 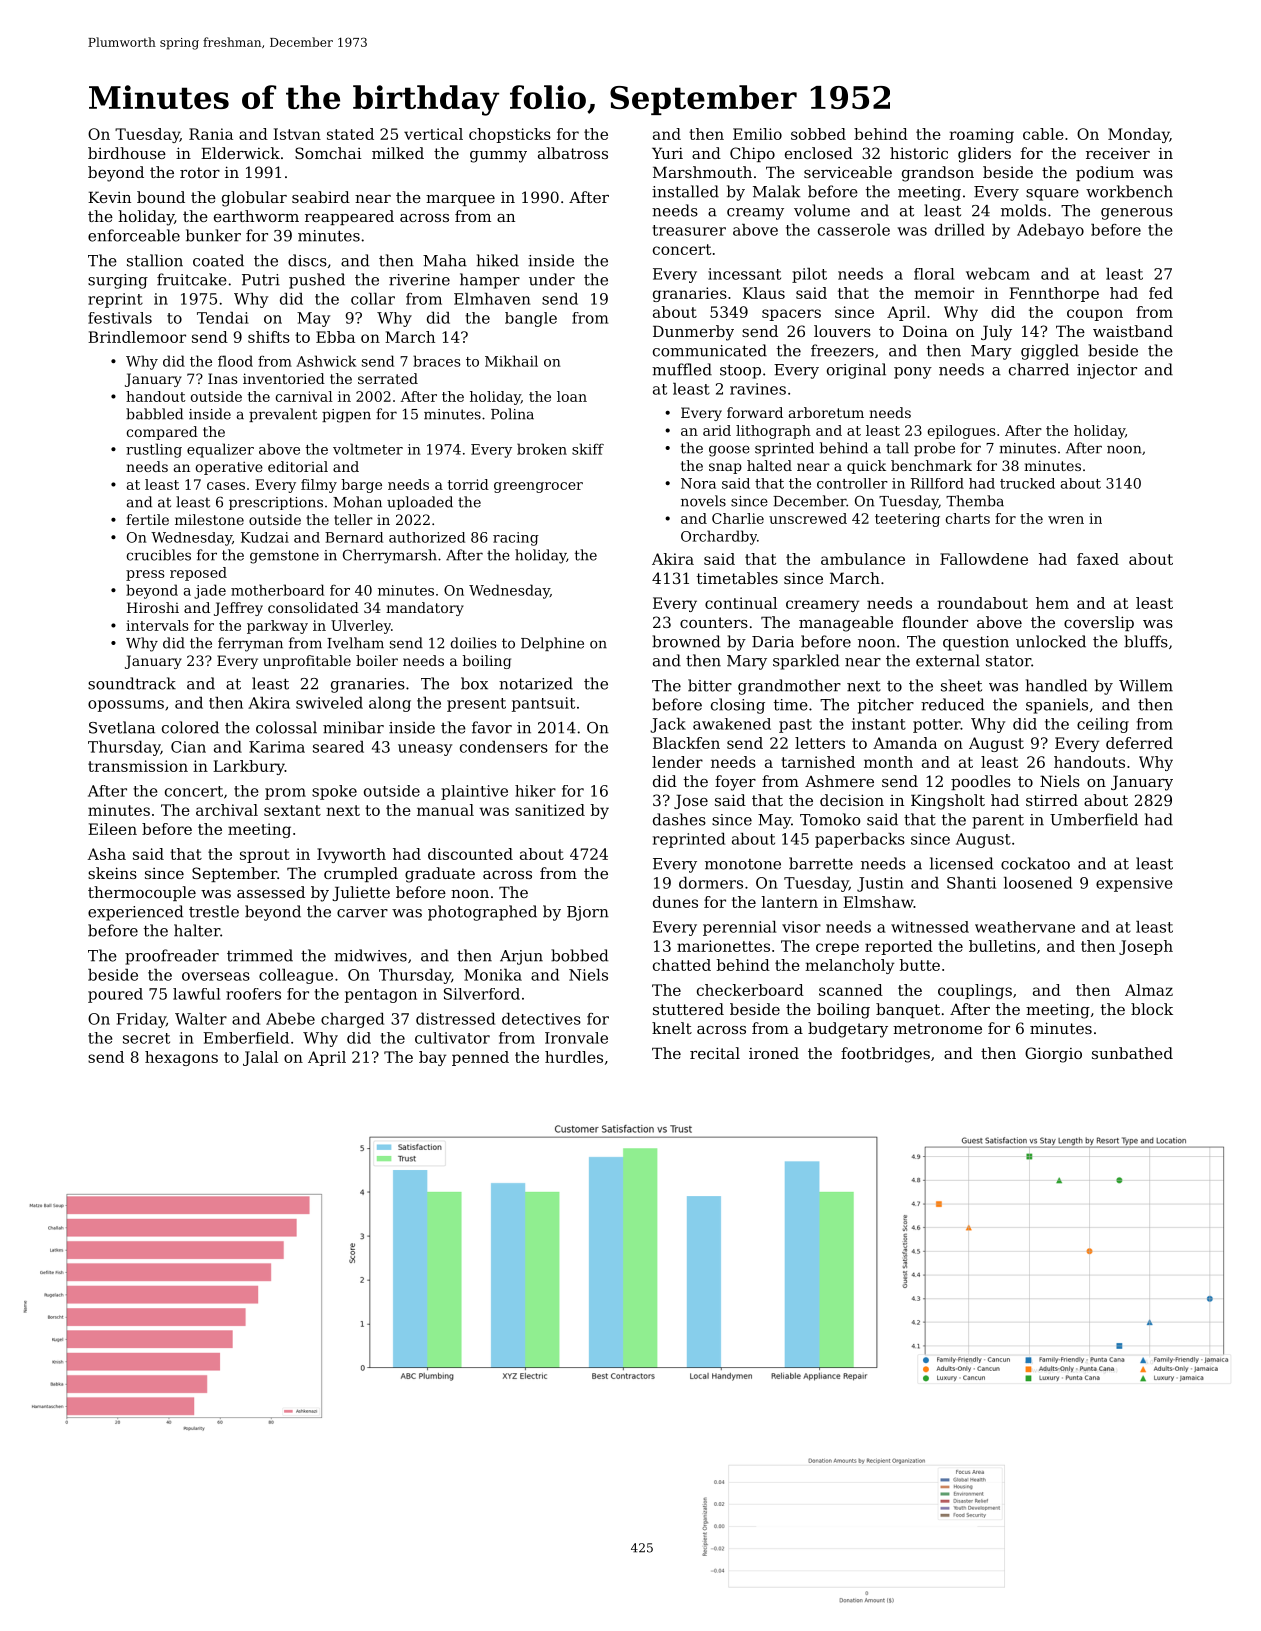 What do you see at coordinates (1107, 371) in the page?
I see `injector` at bounding box center [1107, 371].
